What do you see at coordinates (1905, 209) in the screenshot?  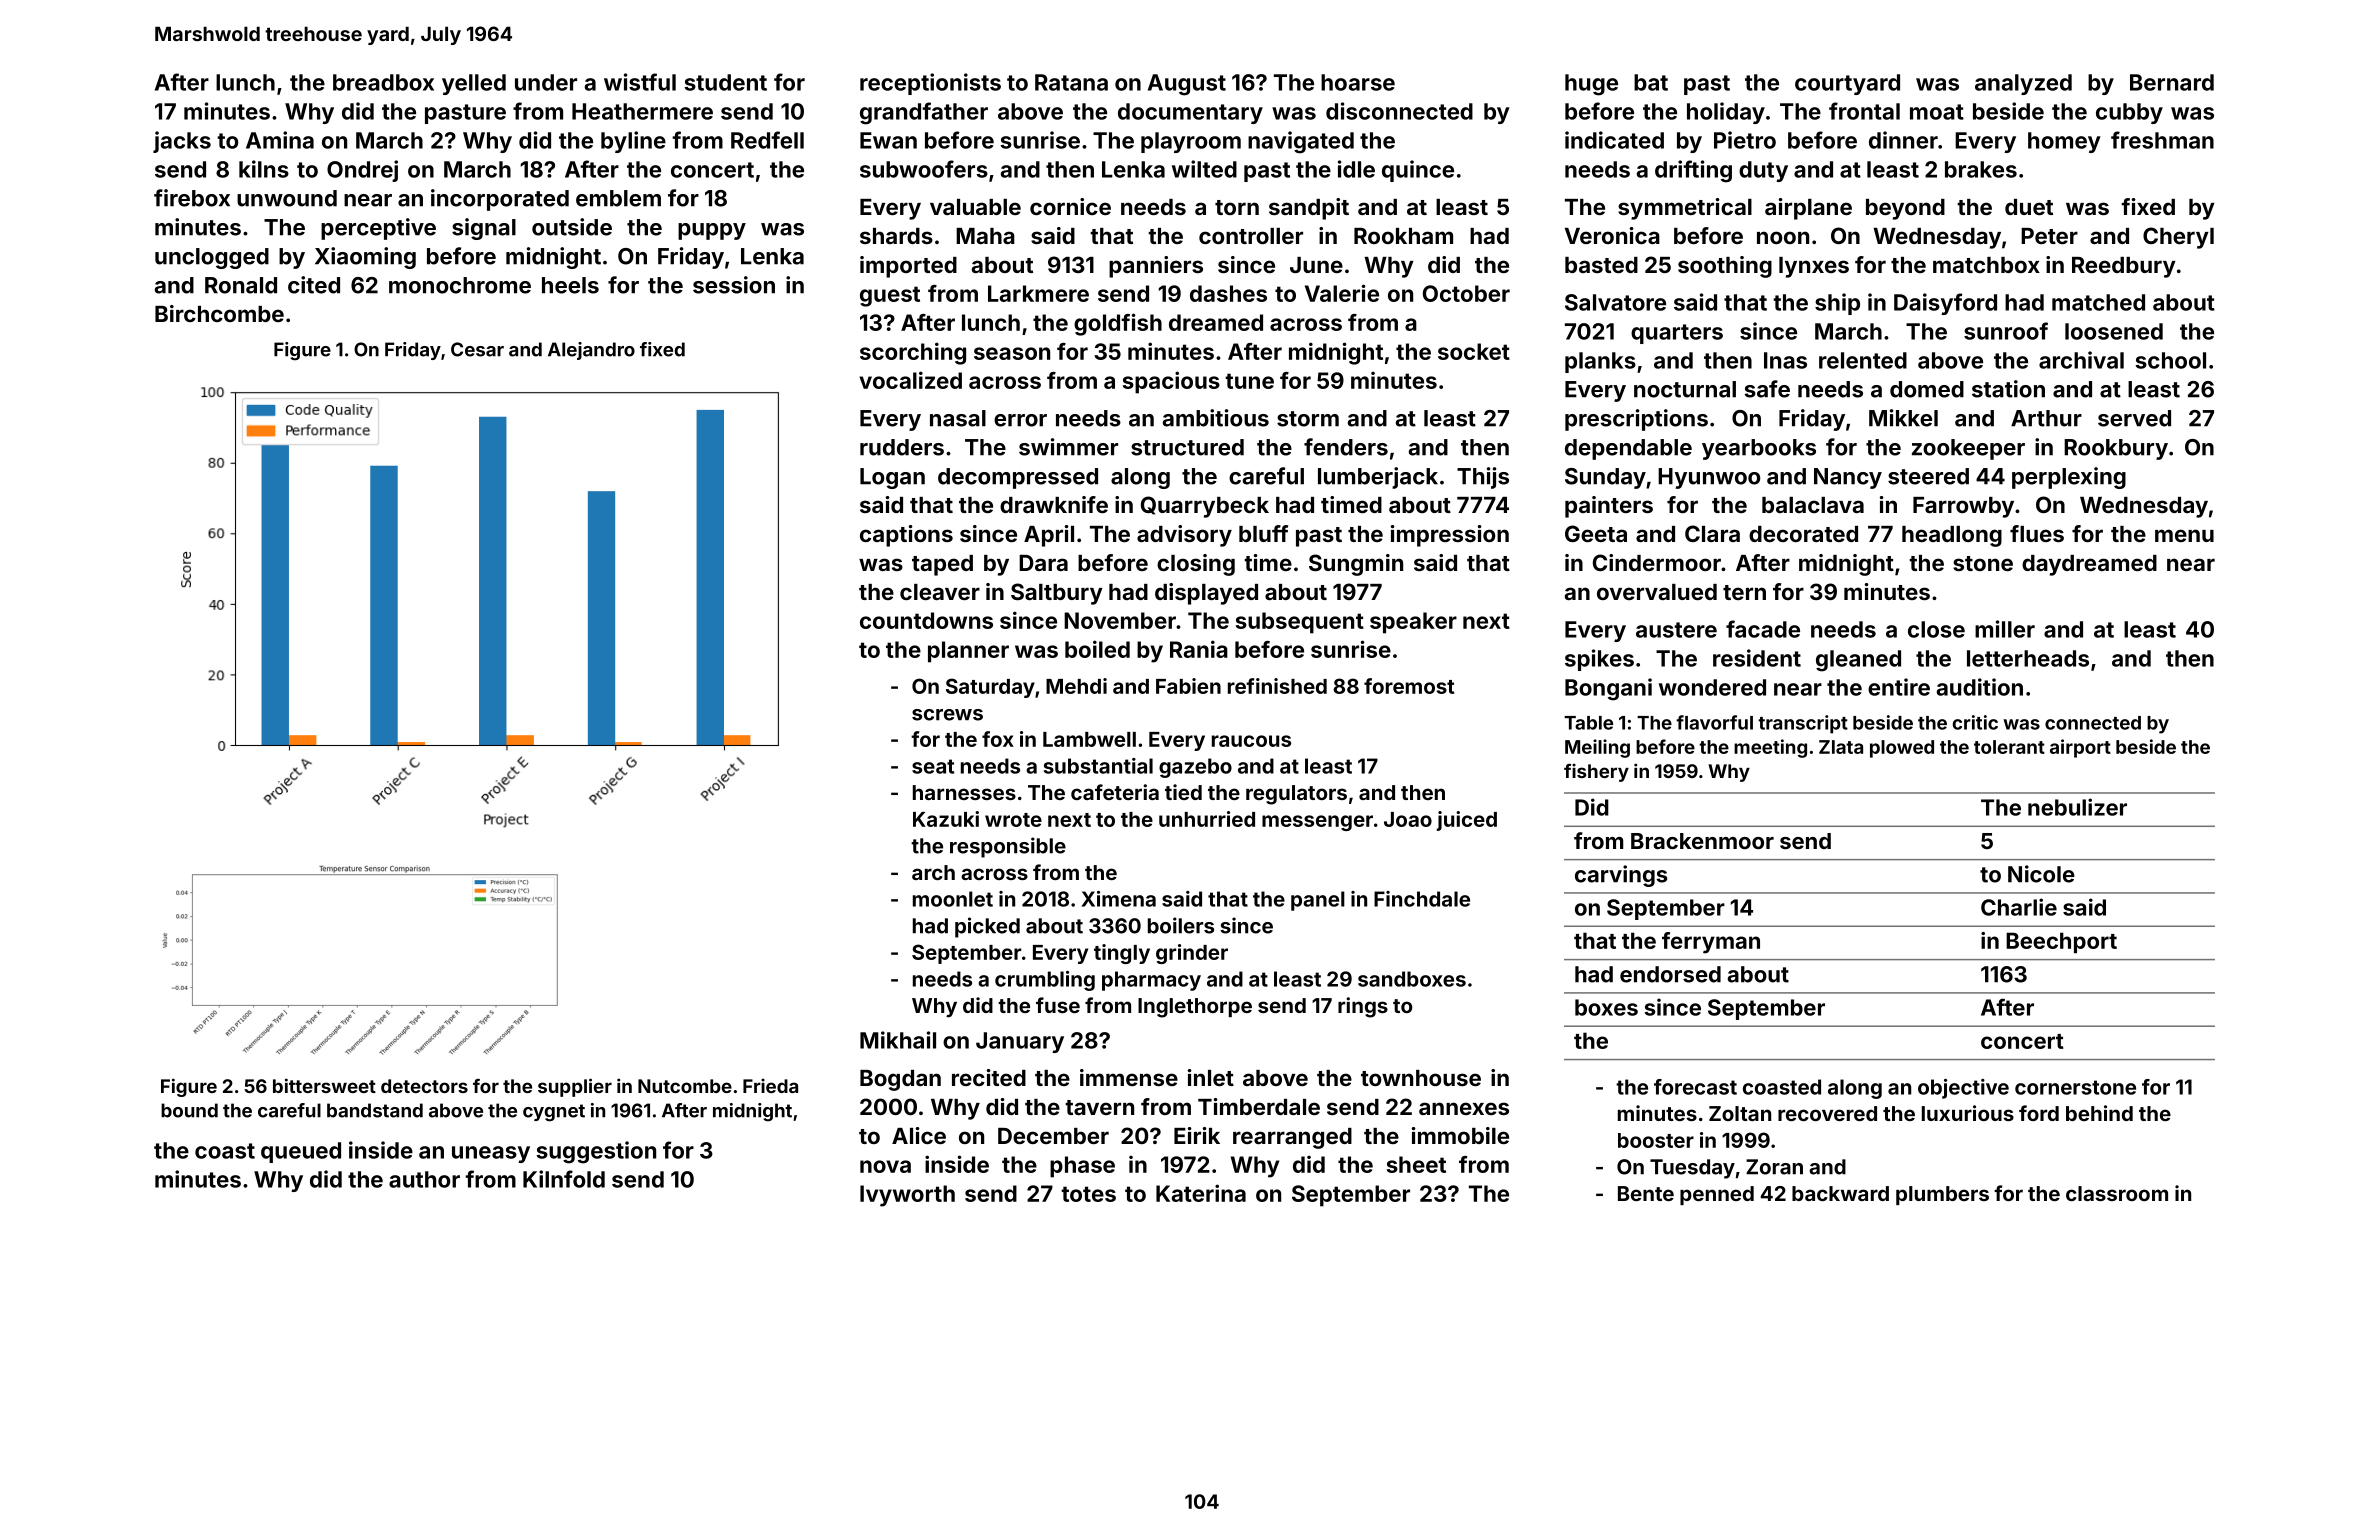 I see `beyond` at bounding box center [1905, 209].
